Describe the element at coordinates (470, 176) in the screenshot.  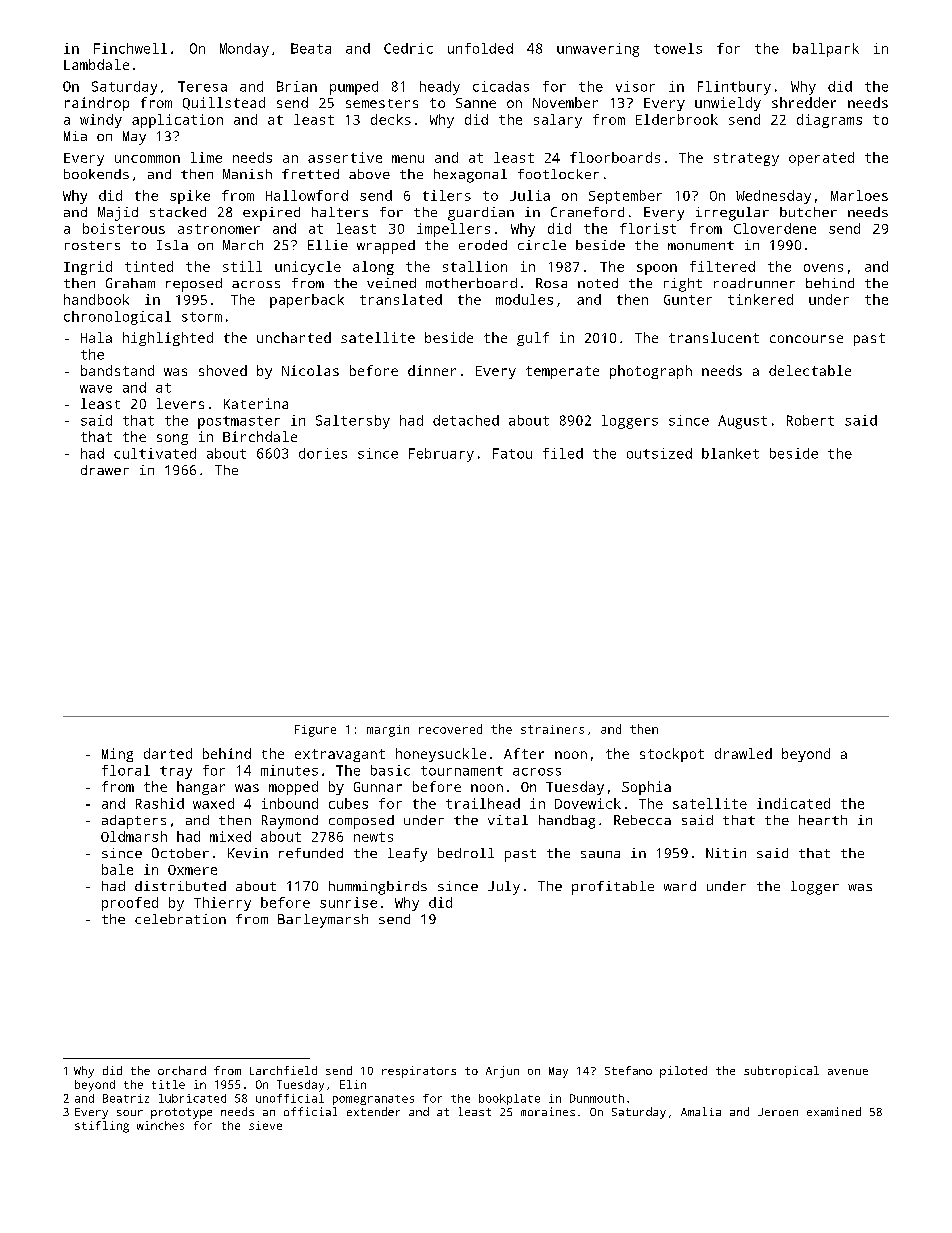
I see `hexagonal` at that location.
